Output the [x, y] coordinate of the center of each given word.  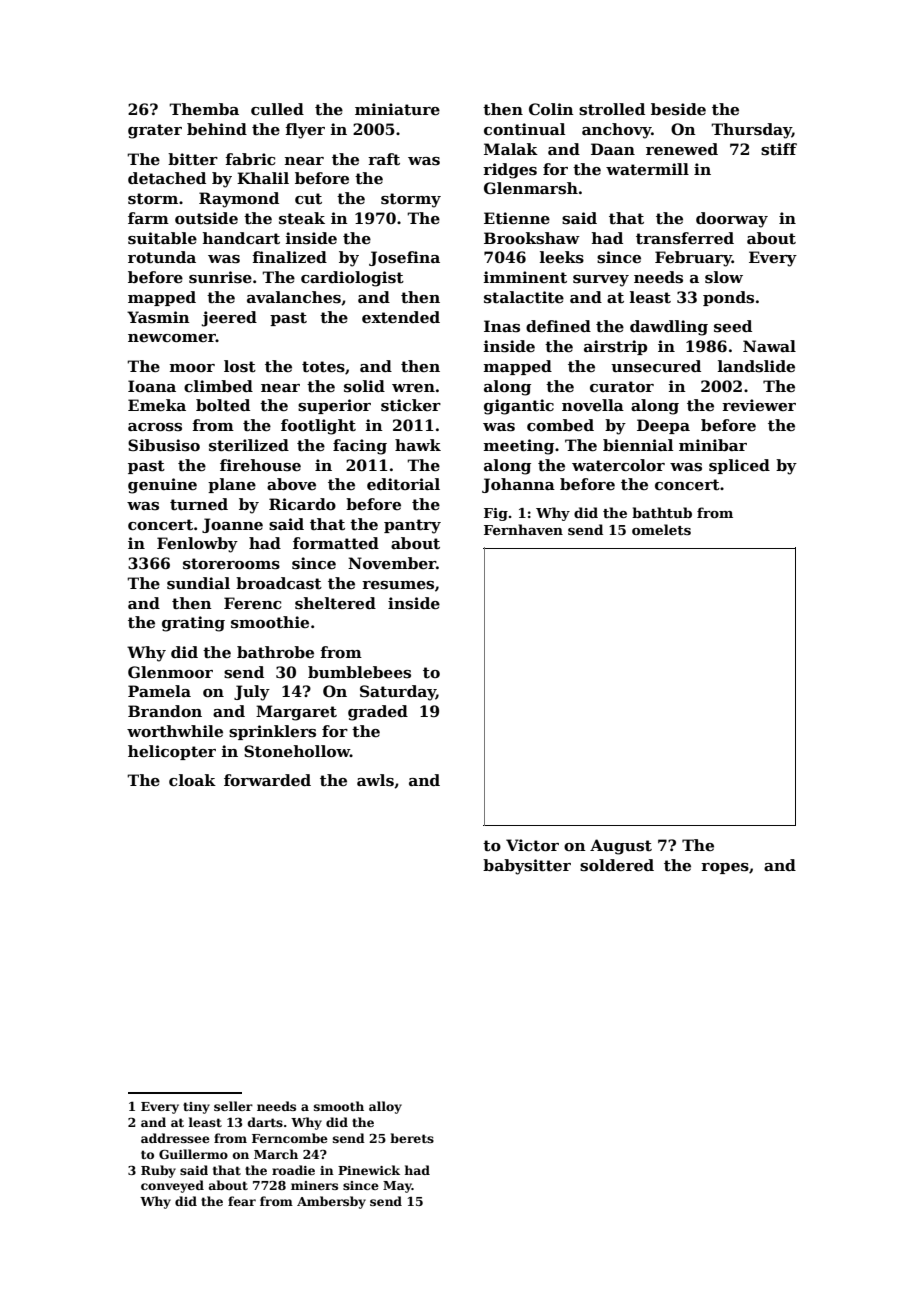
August [621, 847]
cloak [192, 780]
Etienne [517, 218]
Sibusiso [164, 445]
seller [233, 1106]
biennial [638, 445]
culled [277, 109]
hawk [418, 445]
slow [724, 277]
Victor [532, 845]
